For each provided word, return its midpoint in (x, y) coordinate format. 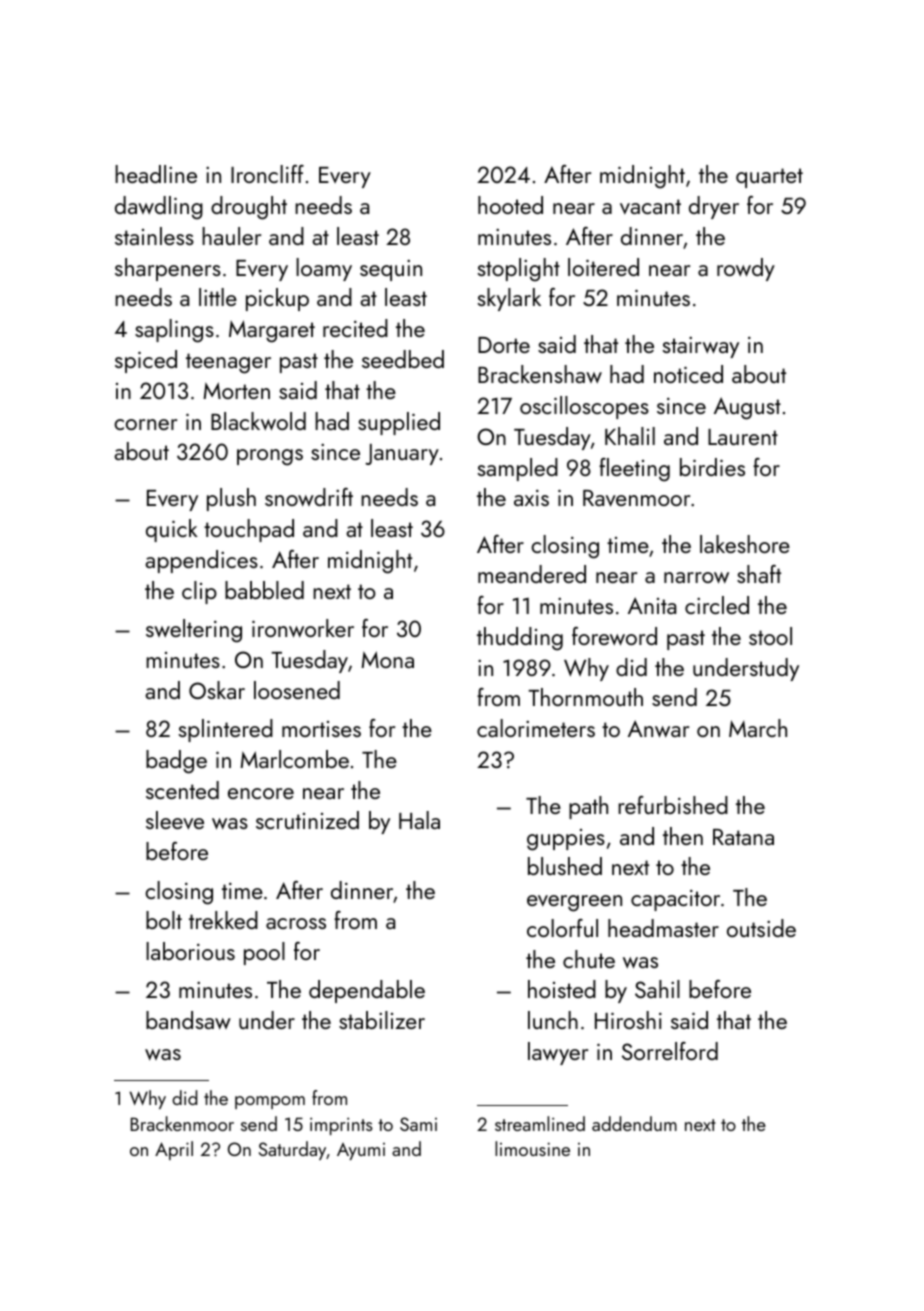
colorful (562, 928)
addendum (634, 1123)
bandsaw (188, 1020)
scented (182, 790)
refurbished (673, 805)
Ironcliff (267, 174)
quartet (769, 178)
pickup (277, 299)
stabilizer (382, 1020)
